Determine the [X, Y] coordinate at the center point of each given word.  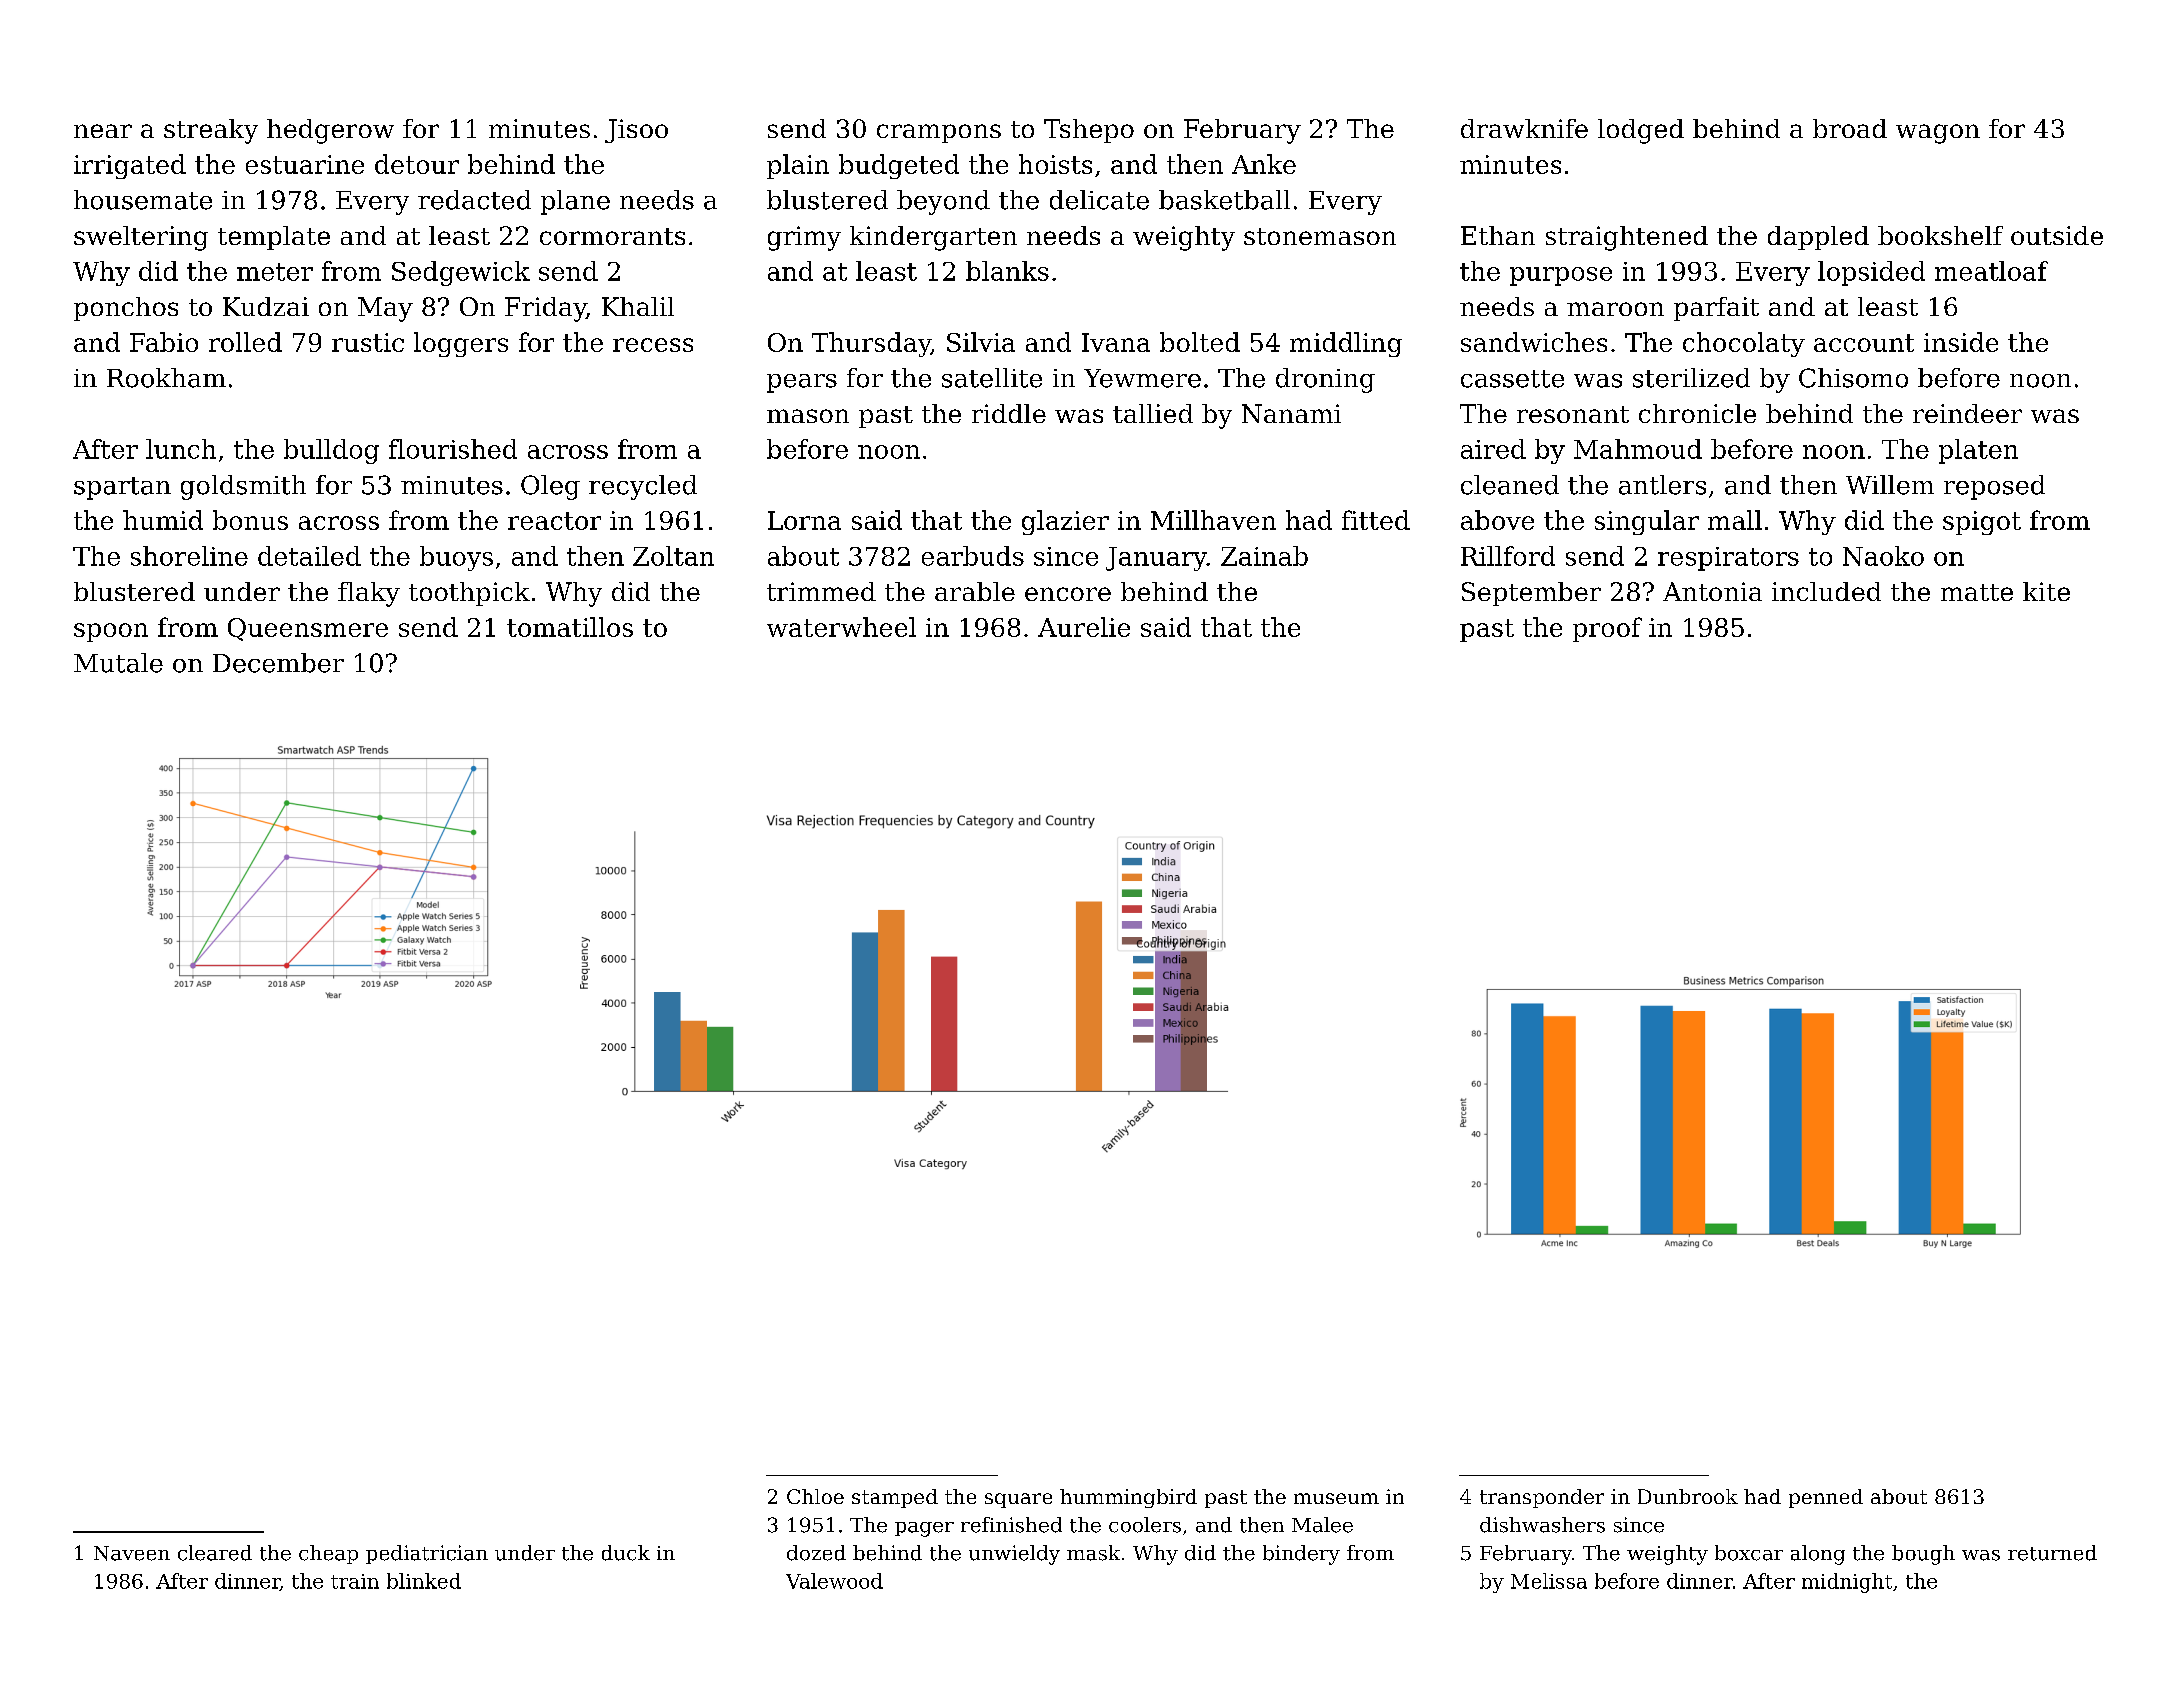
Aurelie [1084, 627]
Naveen [132, 1553]
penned [1826, 1498]
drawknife [1524, 128]
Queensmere [308, 629]
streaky [211, 131]
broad [1850, 128]
